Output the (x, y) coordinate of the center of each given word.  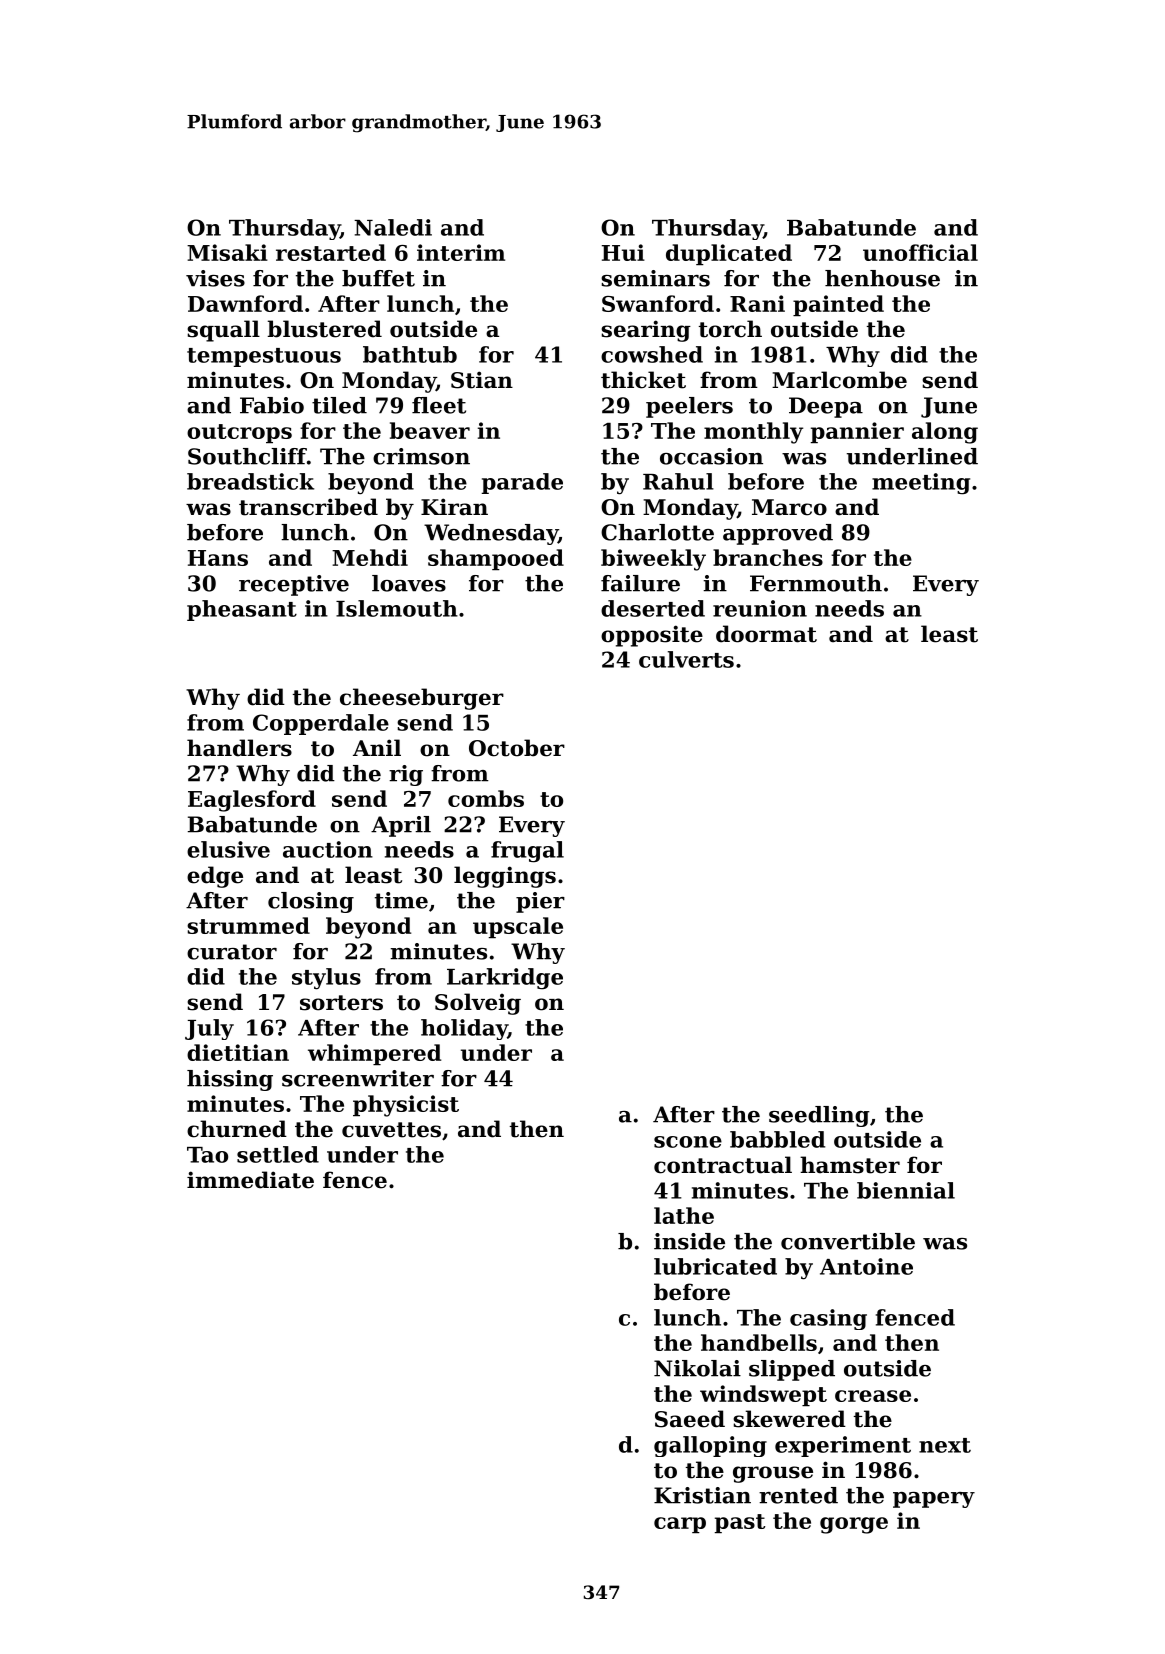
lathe (684, 1215)
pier (540, 902)
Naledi (393, 227)
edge (215, 877)
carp (680, 1525)
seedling (819, 1116)
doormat (766, 634)
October (517, 748)
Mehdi (370, 557)
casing (828, 1319)
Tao (207, 1155)
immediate (250, 1180)
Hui (623, 252)
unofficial (920, 252)
